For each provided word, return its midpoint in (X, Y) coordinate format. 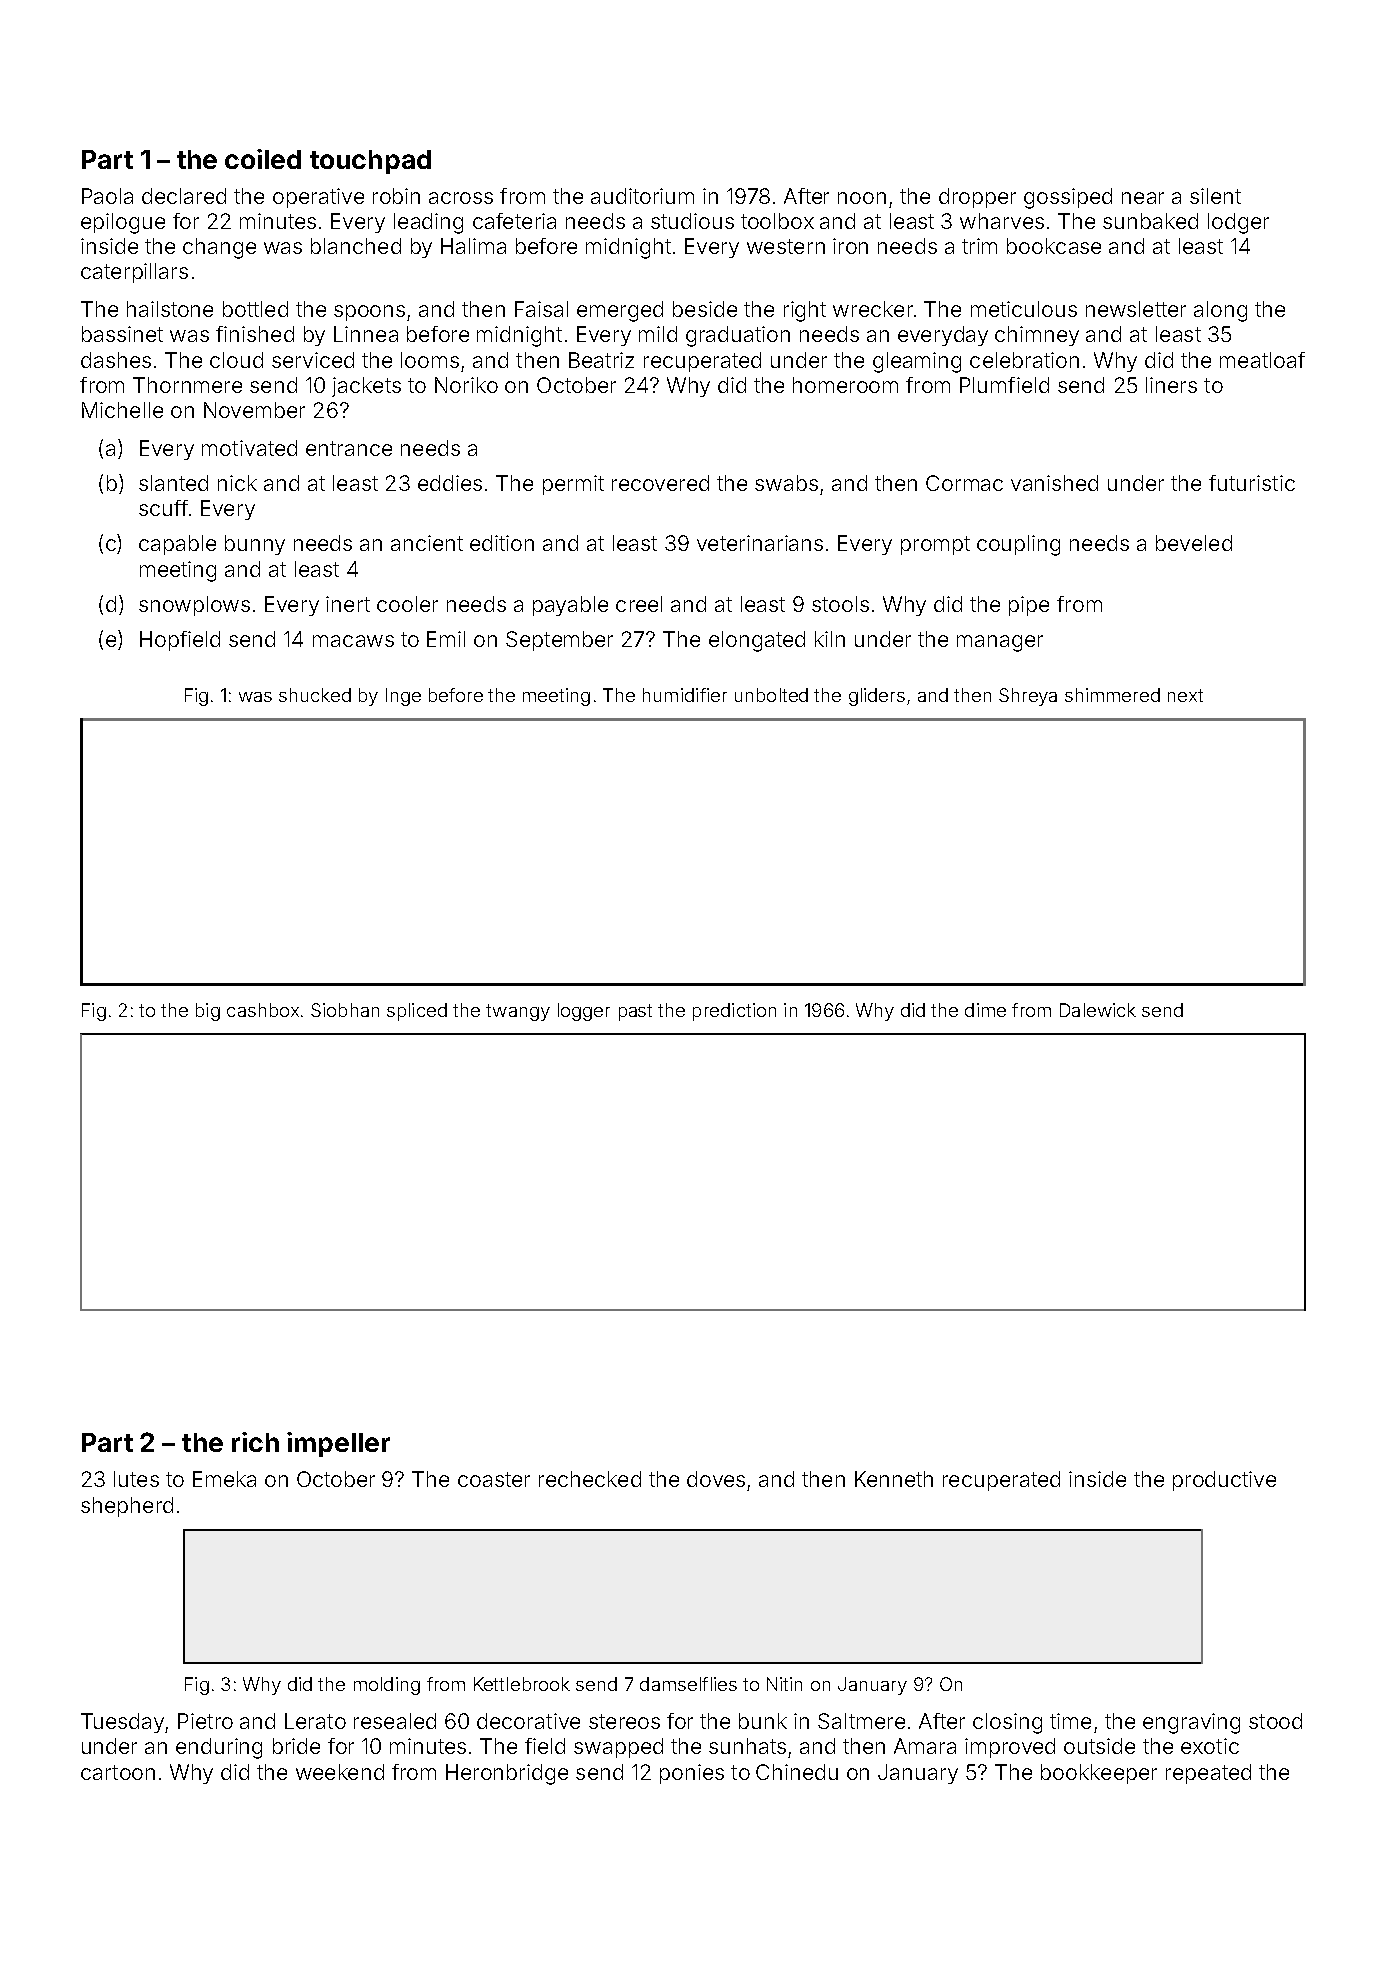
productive (1224, 1481)
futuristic (1252, 483)
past (635, 1012)
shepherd (127, 1507)
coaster (494, 1479)
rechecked (590, 1479)
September (559, 641)
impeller (338, 1444)
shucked (315, 695)
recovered (660, 483)
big (208, 1012)
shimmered (1112, 695)
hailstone (170, 309)
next (1185, 695)
